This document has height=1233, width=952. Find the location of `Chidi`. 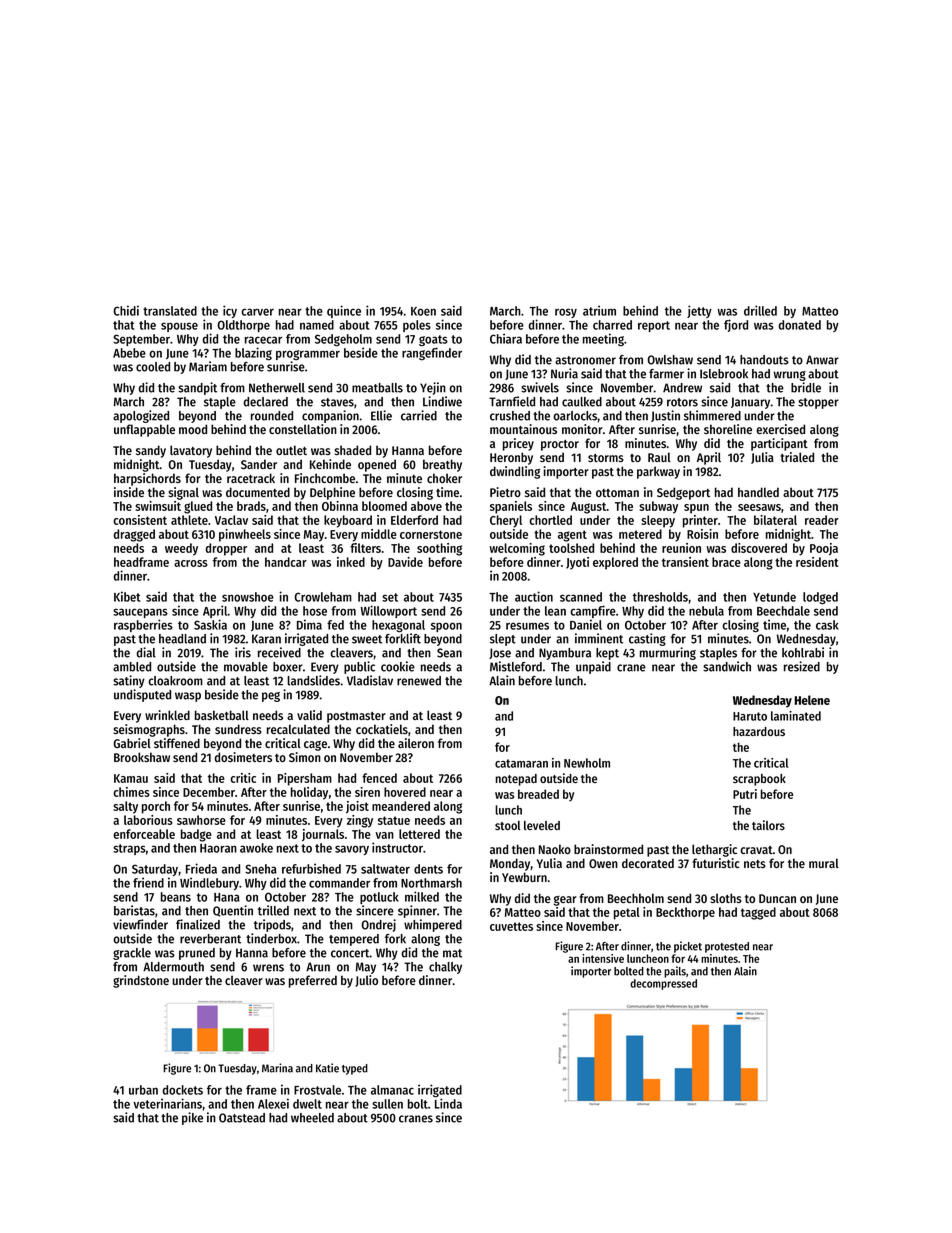

Chidi is located at coordinates (126, 310).
